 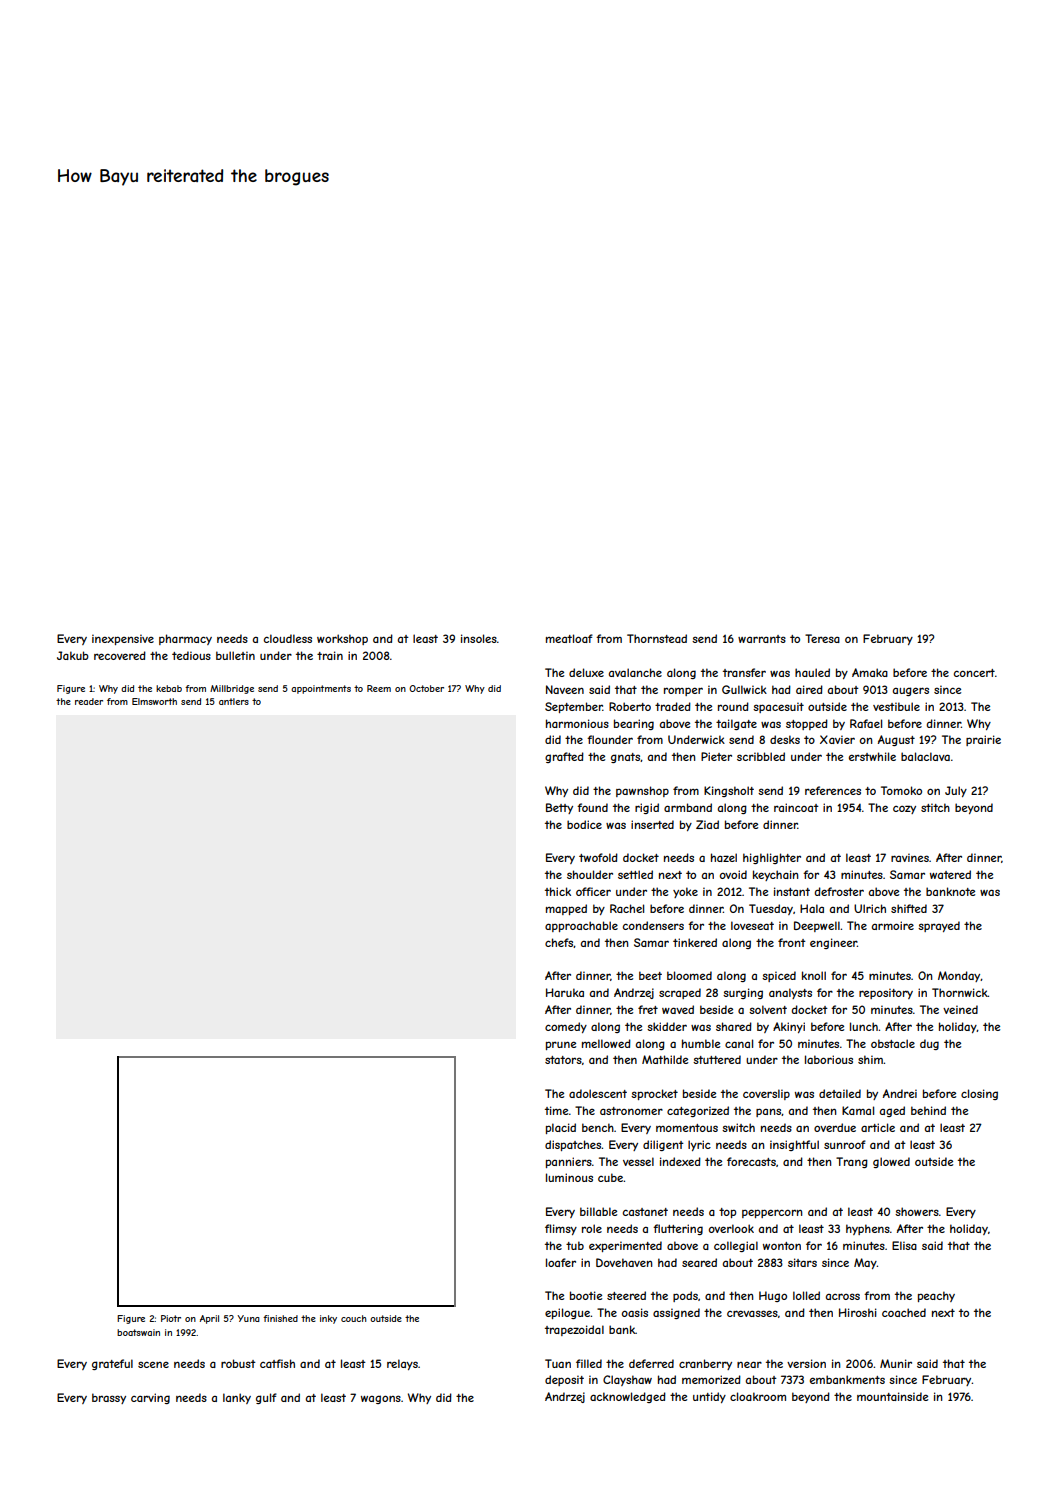 What do you see at coordinates (171, 1318) in the screenshot?
I see `Piotr` at bounding box center [171, 1318].
